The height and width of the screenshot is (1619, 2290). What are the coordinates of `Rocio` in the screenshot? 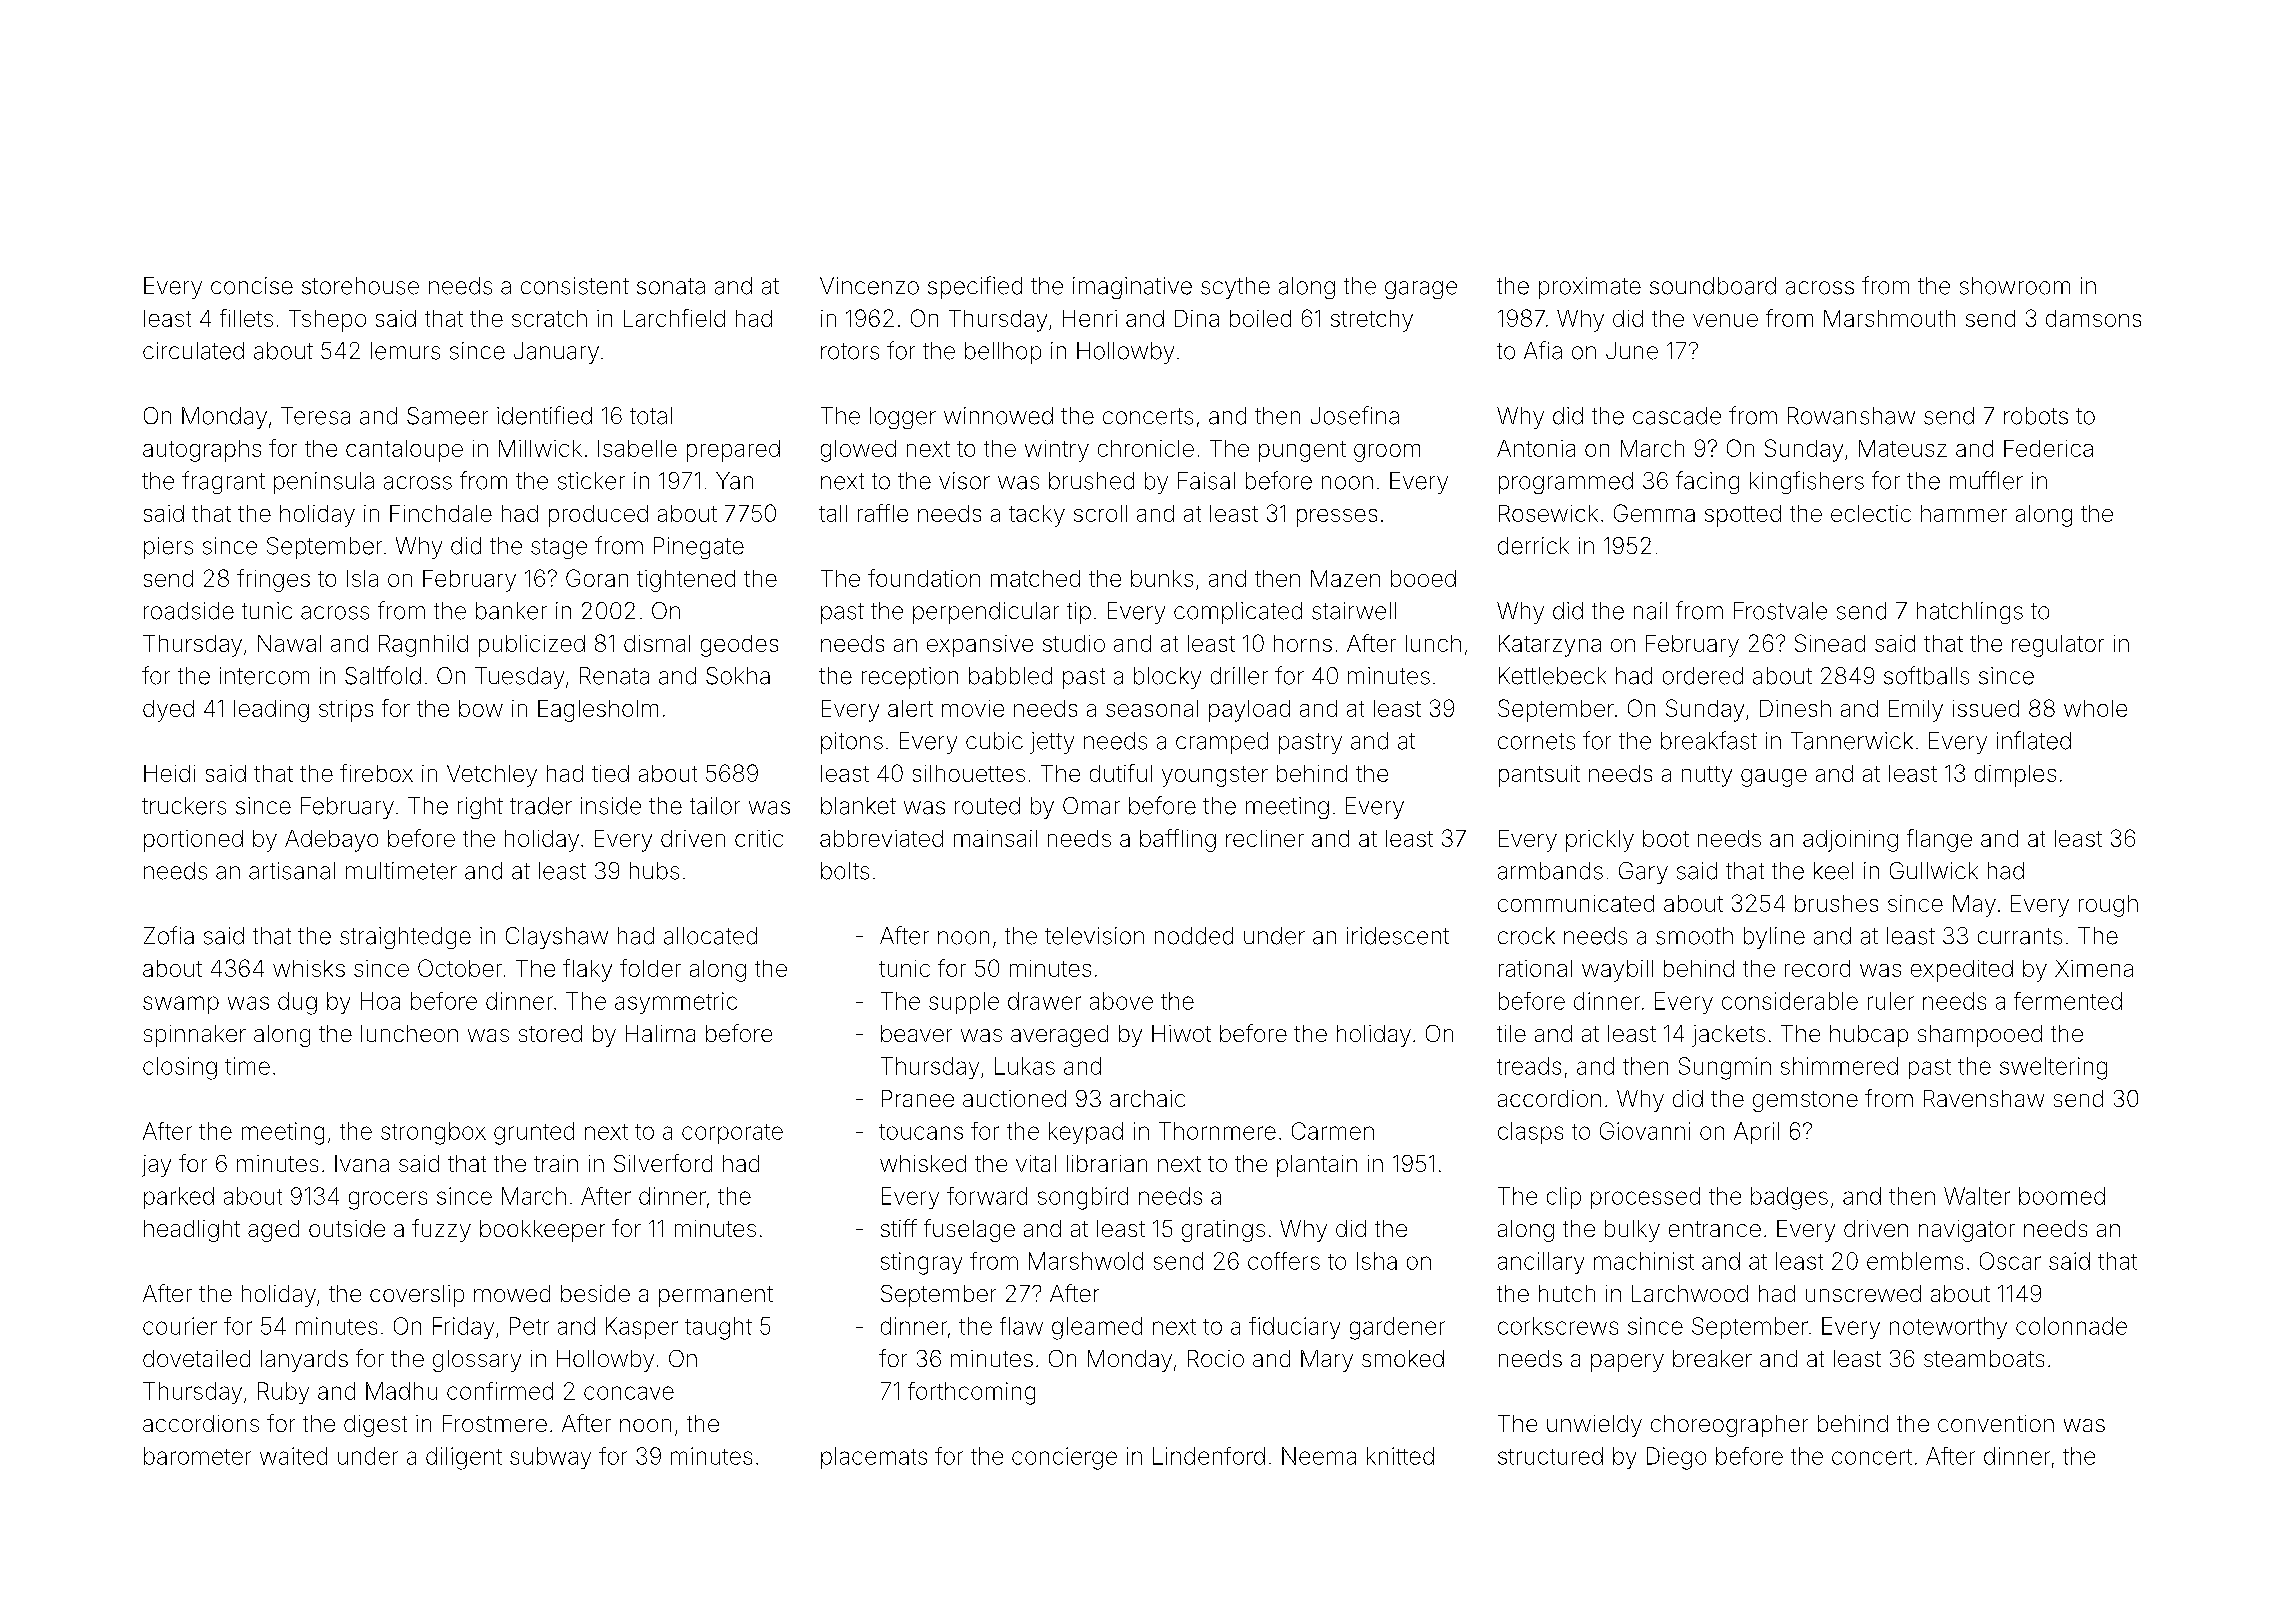 It's located at (1216, 1358).
